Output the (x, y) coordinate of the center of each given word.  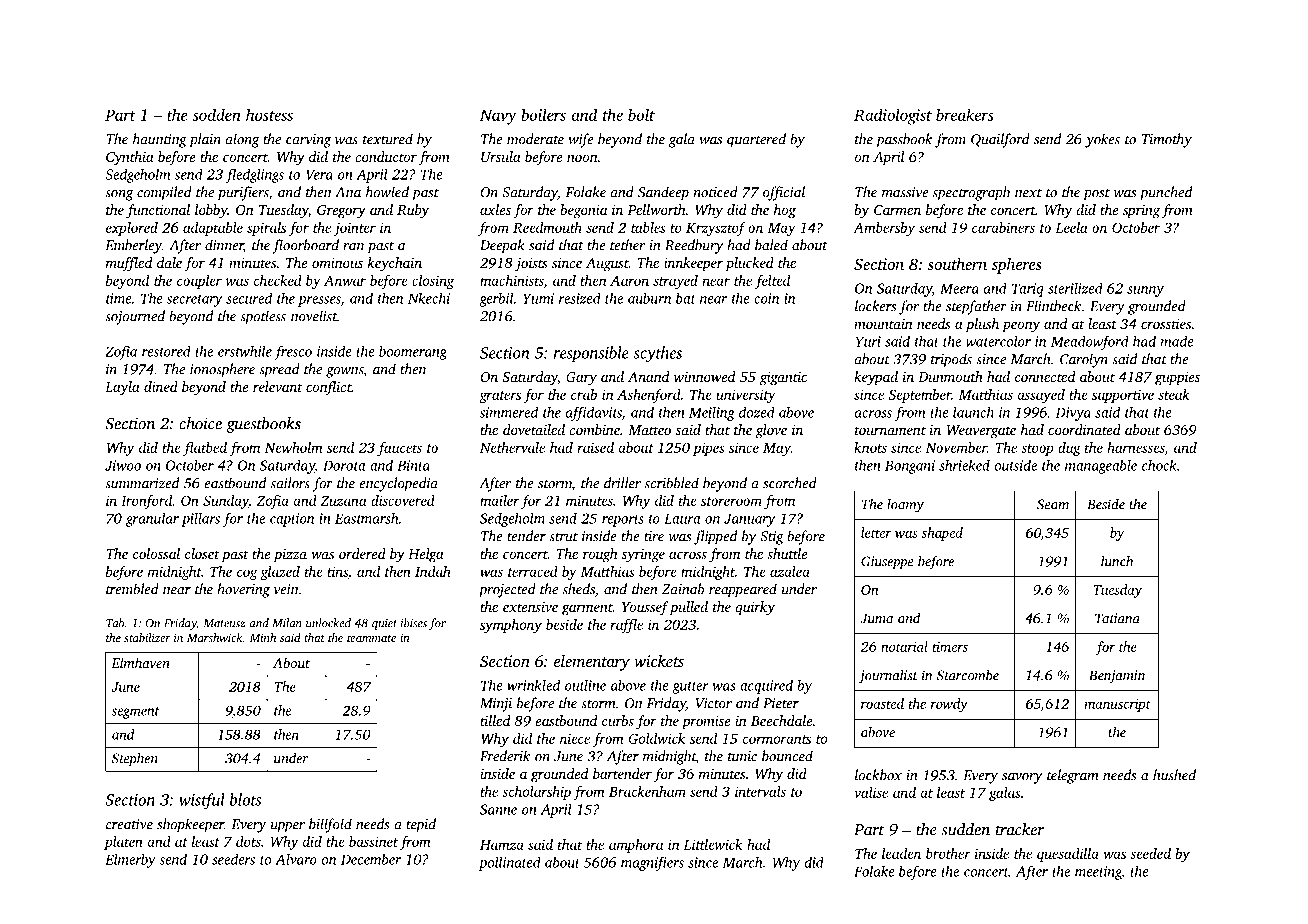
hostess (269, 114)
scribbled (672, 483)
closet (202, 553)
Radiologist (893, 116)
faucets (399, 449)
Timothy (1167, 140)
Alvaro (296, 859)
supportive (1123, 396)
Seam (1053, 504)
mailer (499, 500)
